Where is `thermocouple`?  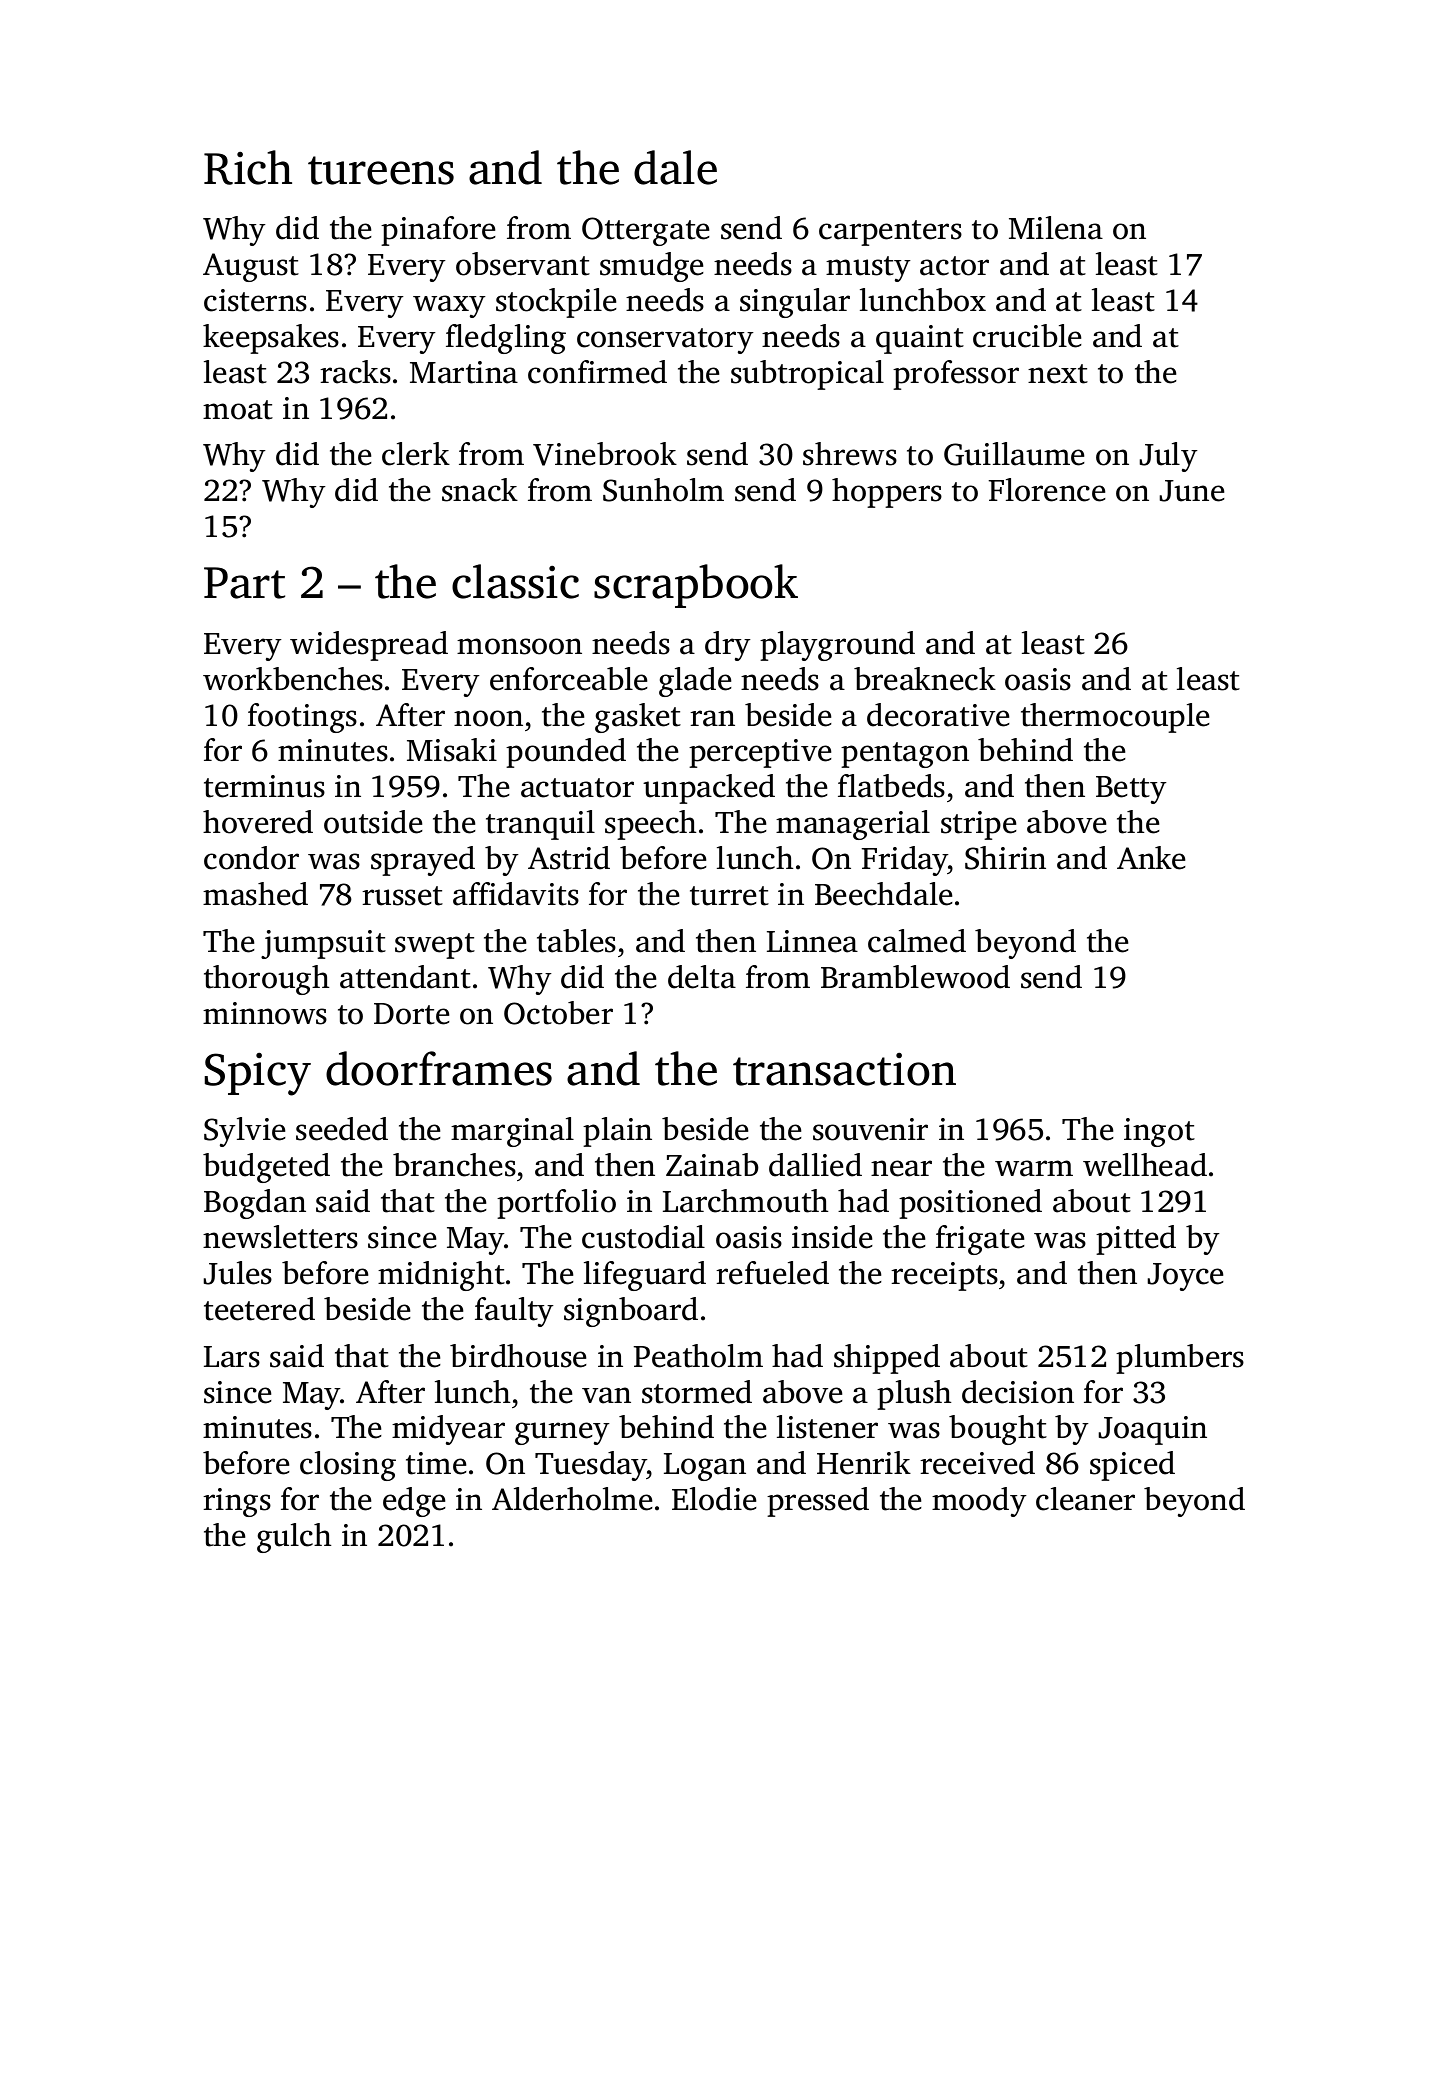
thermocouple is located at coordinates (1115, 718).
